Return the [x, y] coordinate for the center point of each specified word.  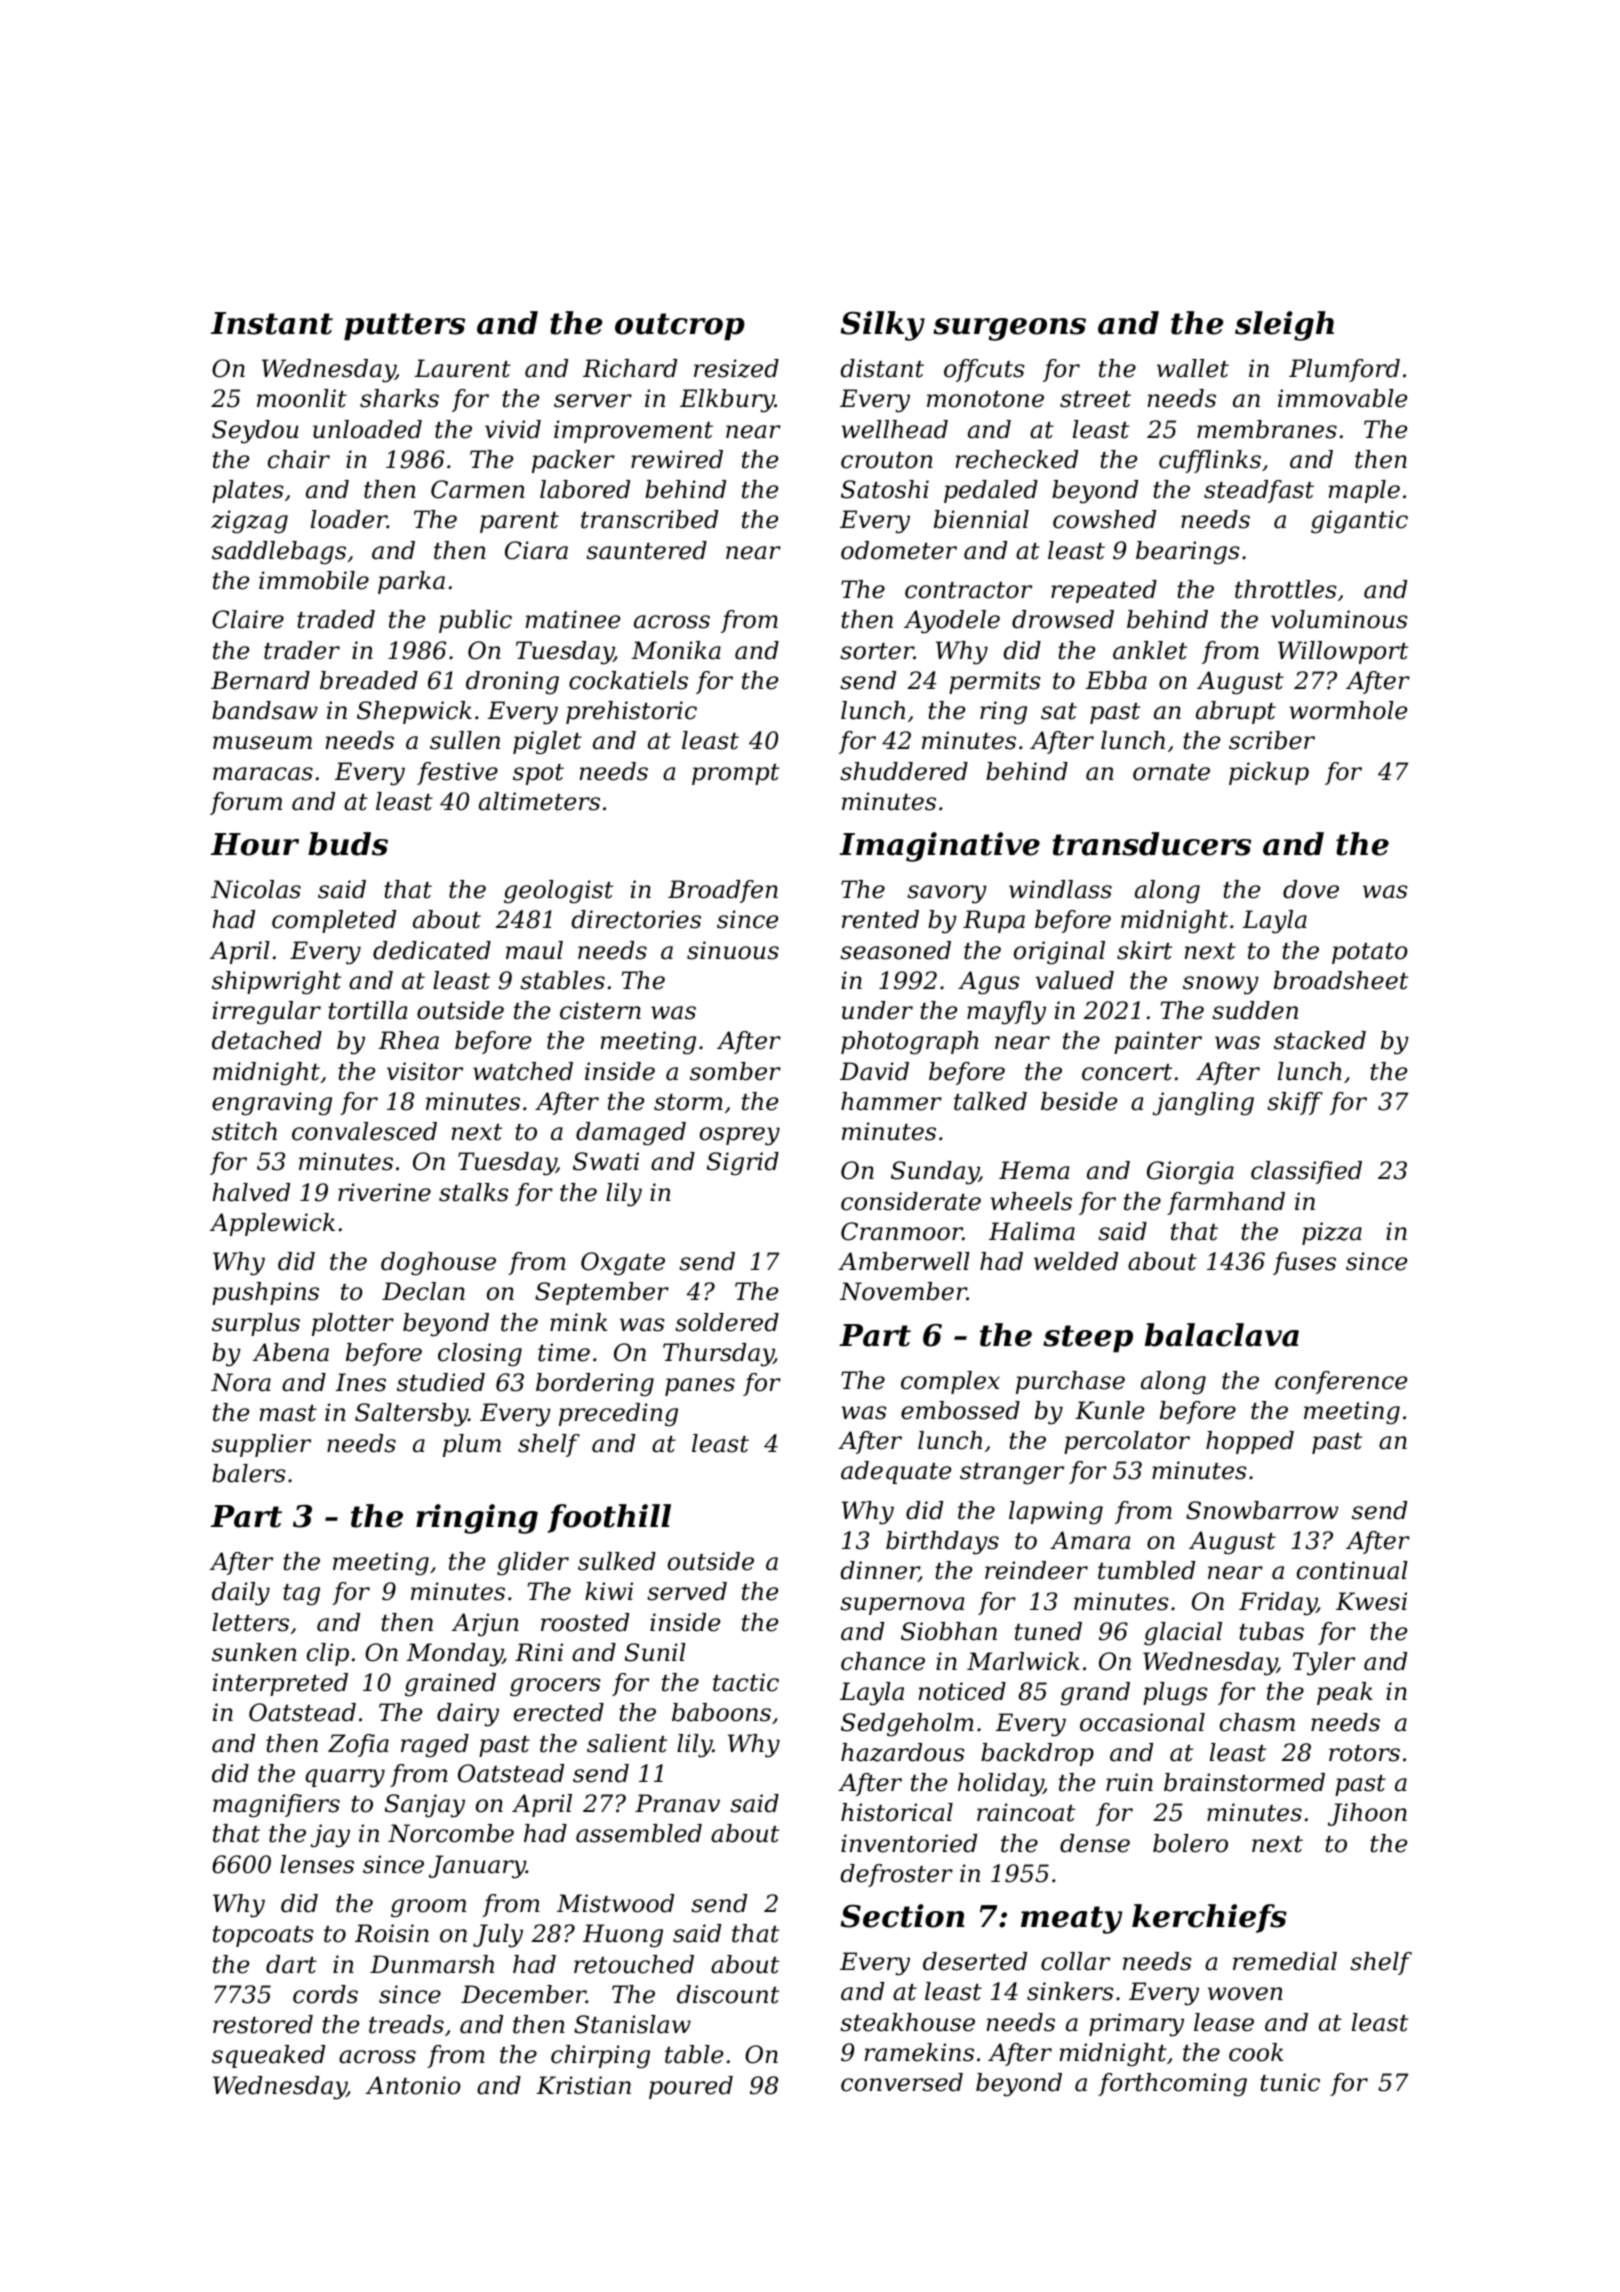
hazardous [903, 1752]
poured [691, 2087]
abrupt [1236, 712]
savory [947, 894]
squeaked [268, 2056]
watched [523, 1071]
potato [1370, 953]
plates [248, 491]
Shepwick [414, 712]
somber [735, 1071]
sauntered [646, 550]
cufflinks [1210, 461]
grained [450, 1685]
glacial [1183, 1634]
